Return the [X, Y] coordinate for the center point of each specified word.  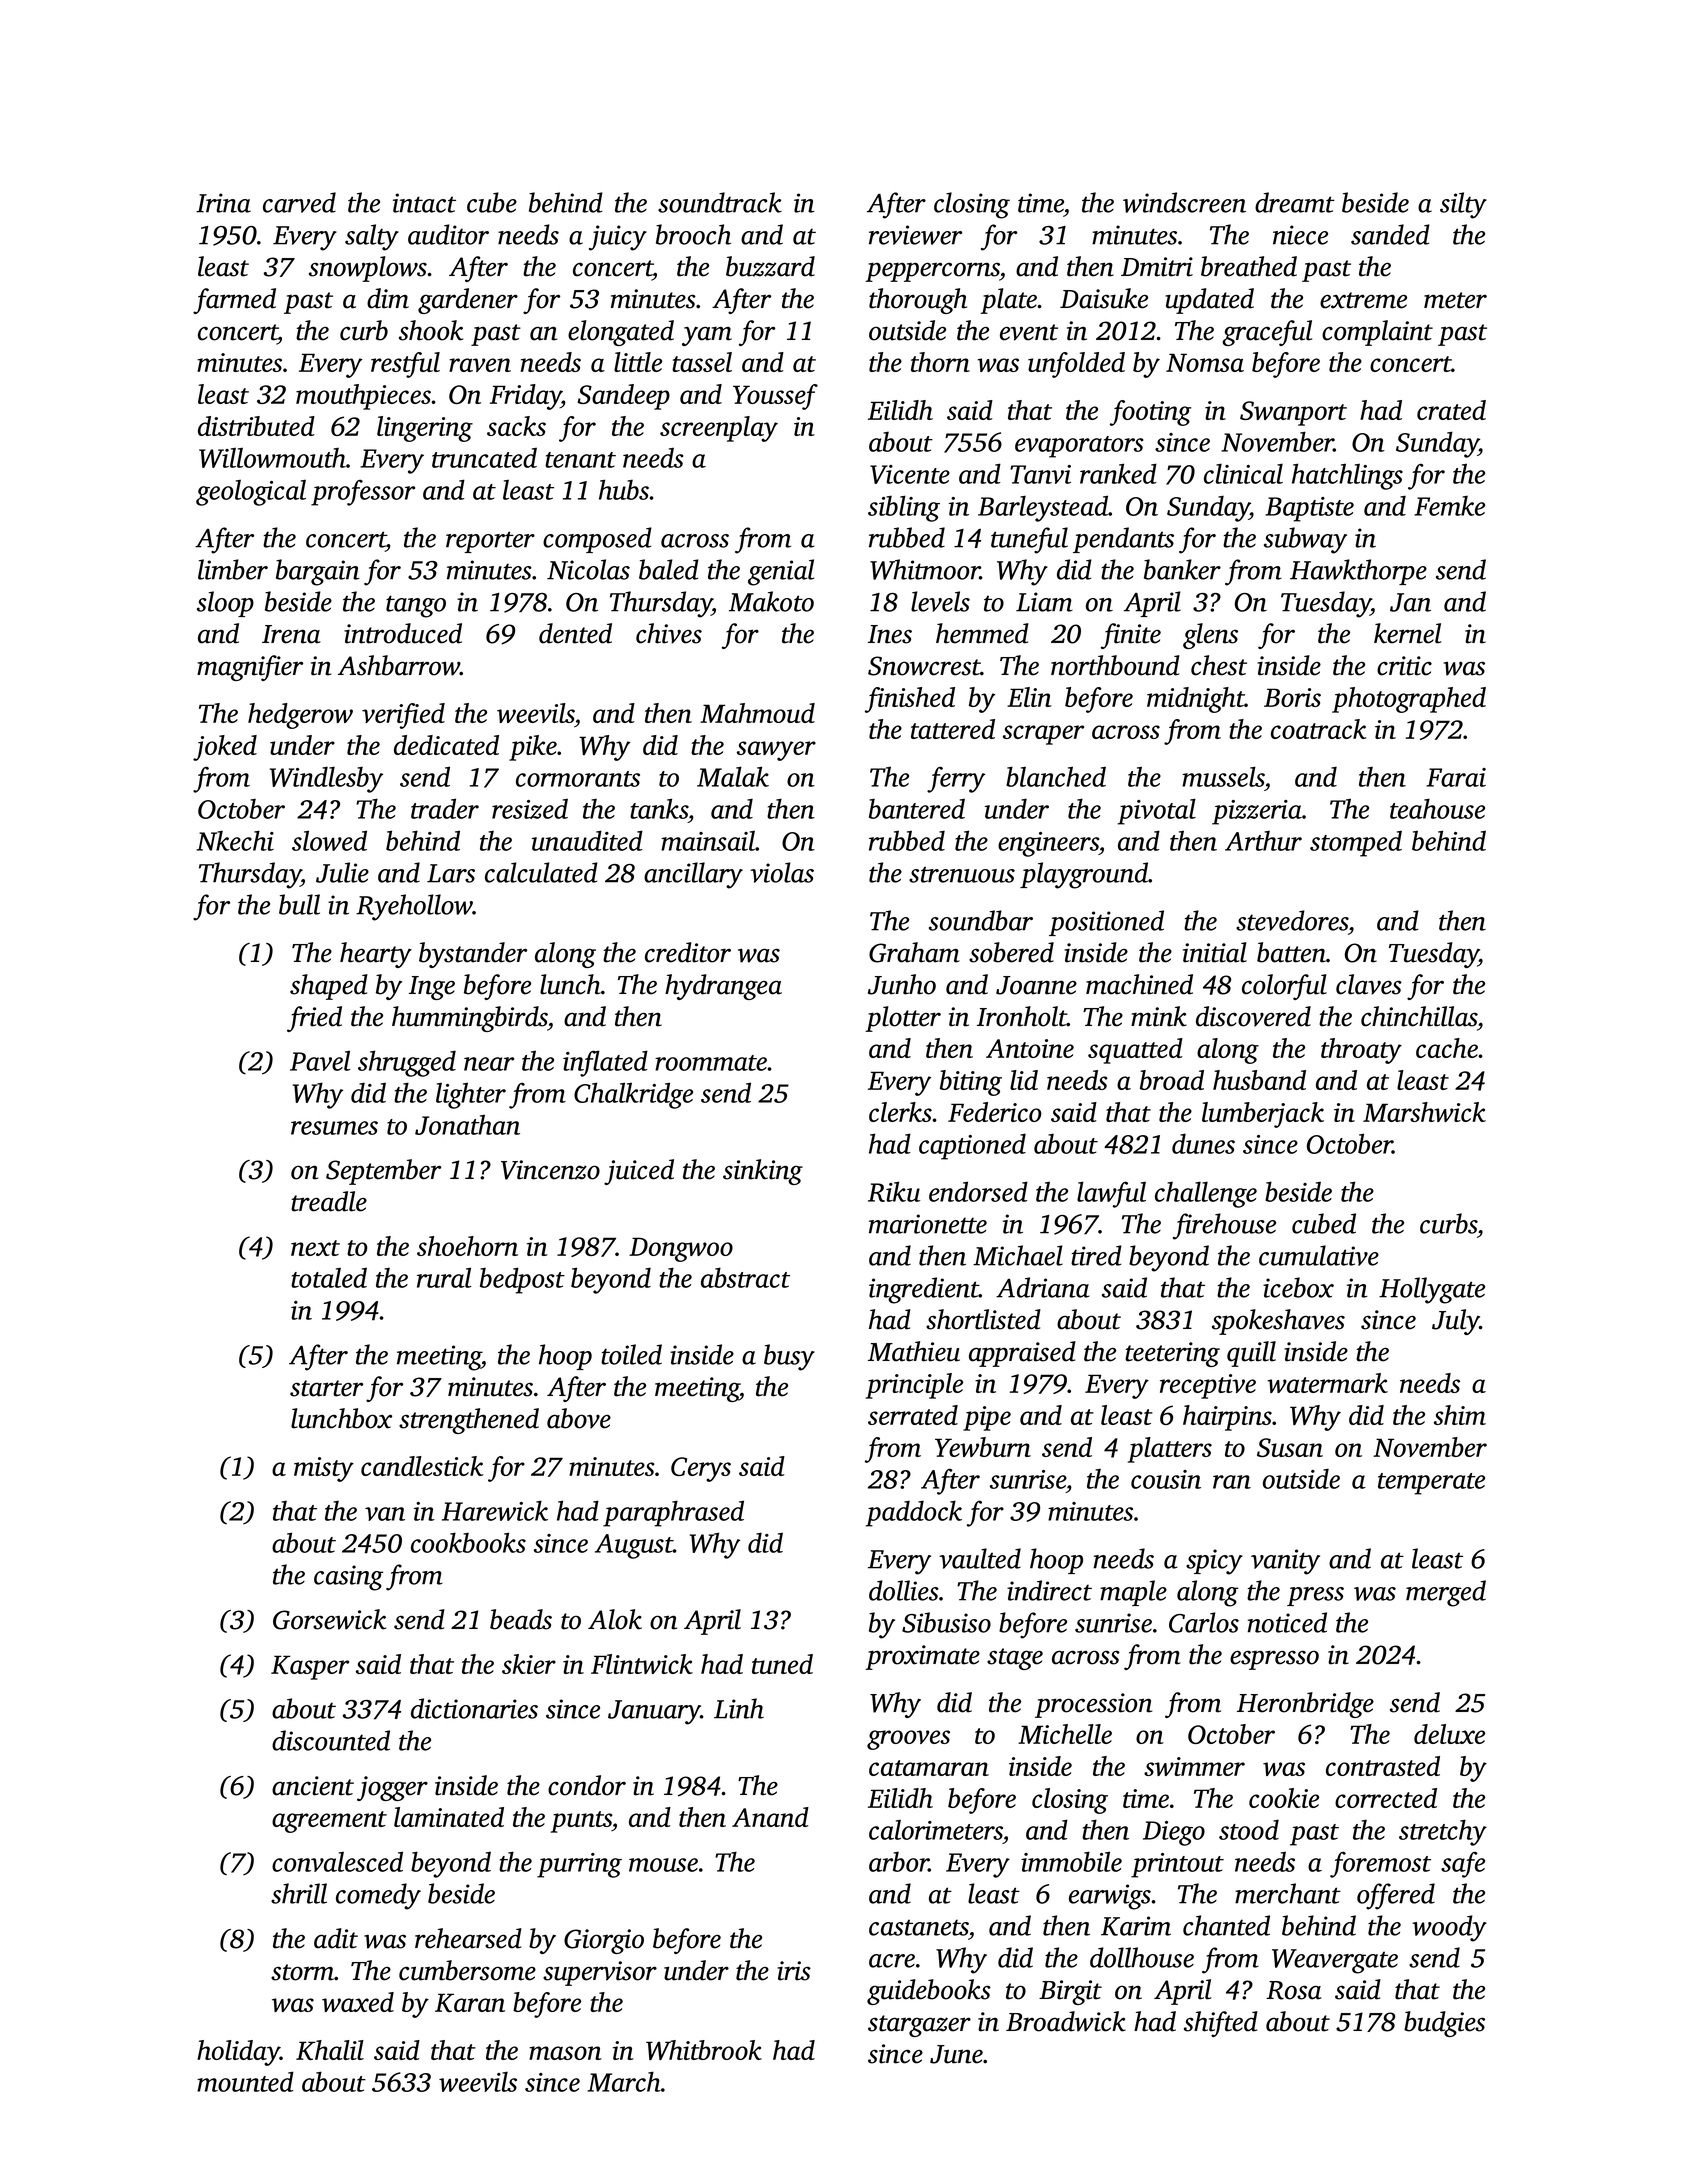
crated [1451, 410]
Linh [739, 1708]
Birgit [1070, 1992]
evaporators [1079, 447]
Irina [223, 203]
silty [1463, 205]
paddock [914, 1513]
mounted [245, 2081]
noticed [1287, 1622]
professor [363, 493]
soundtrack [720, 202]
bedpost [522, 1280]
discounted [331, 1740]
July [1456, 1322]
